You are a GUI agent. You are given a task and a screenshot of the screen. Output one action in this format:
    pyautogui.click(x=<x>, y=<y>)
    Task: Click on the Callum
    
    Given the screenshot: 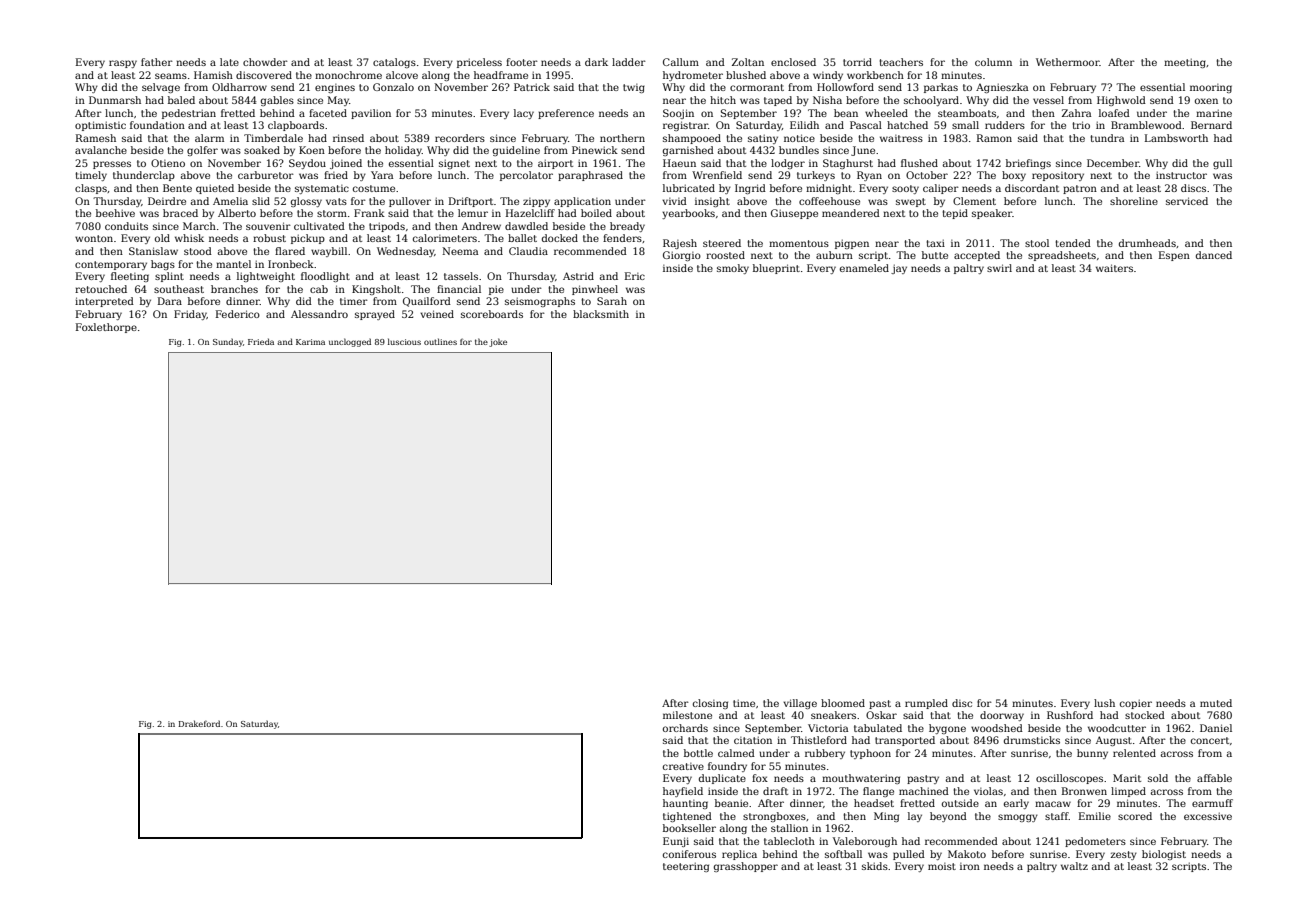 What is the action you would take?
    pyautogui.click(x=681, y=62)
